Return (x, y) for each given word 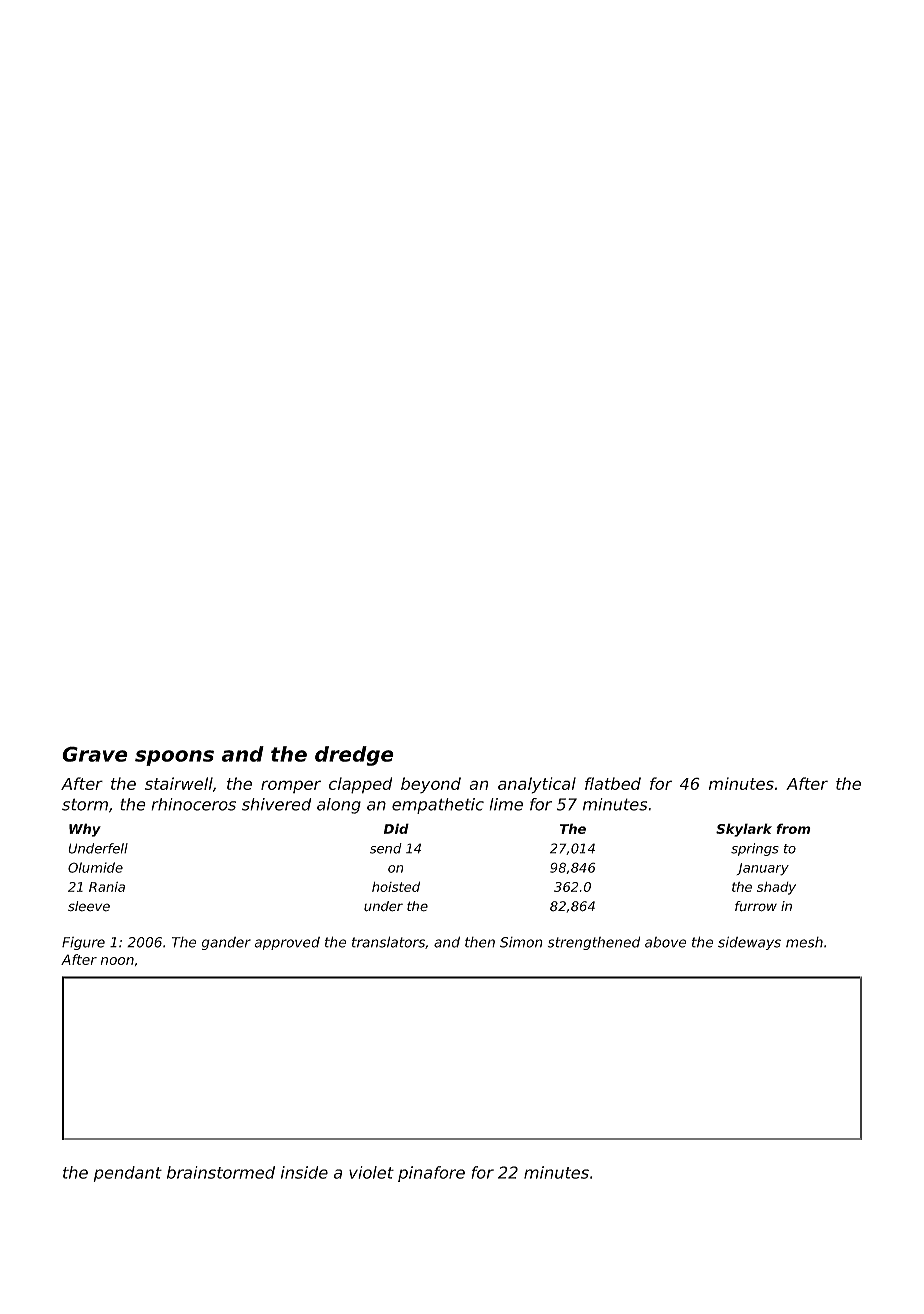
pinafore (431, 1174)
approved (287, 943)
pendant (127, 1174)
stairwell (179, 783)
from (793, 828)
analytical (537, 785)
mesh (804, 942)
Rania (107, 887)
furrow (756, 906)
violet (371, 1172)
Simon (521, 942)
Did (396, 828)
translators (388, 942)
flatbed (613, 783)
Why (85, 830)
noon (117, 961)
